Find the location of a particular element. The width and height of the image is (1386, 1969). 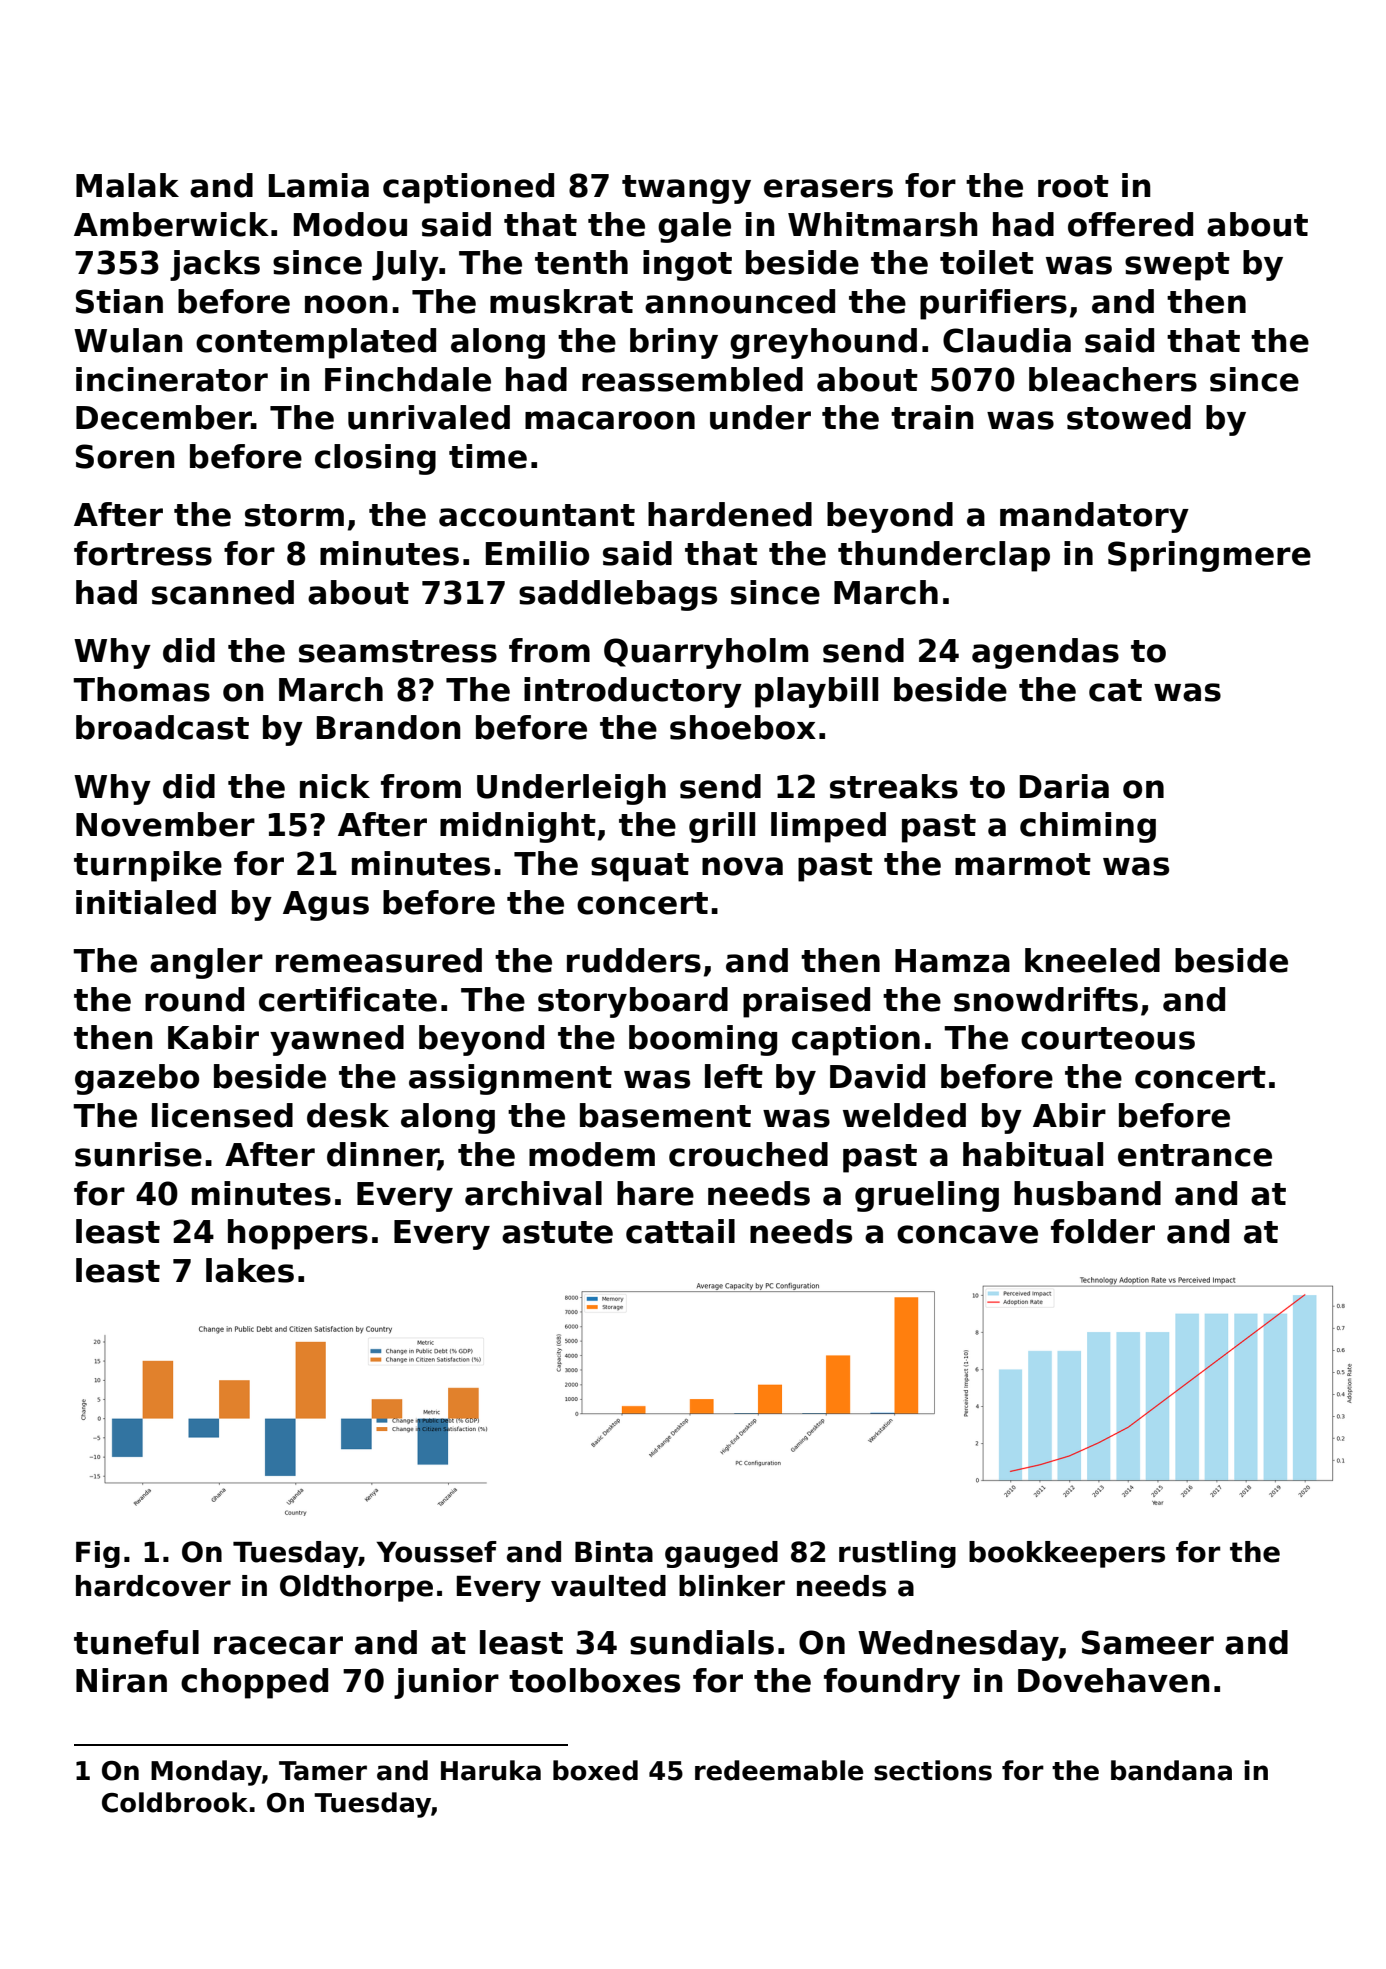

swept is located at coordinates (1177, 266).
